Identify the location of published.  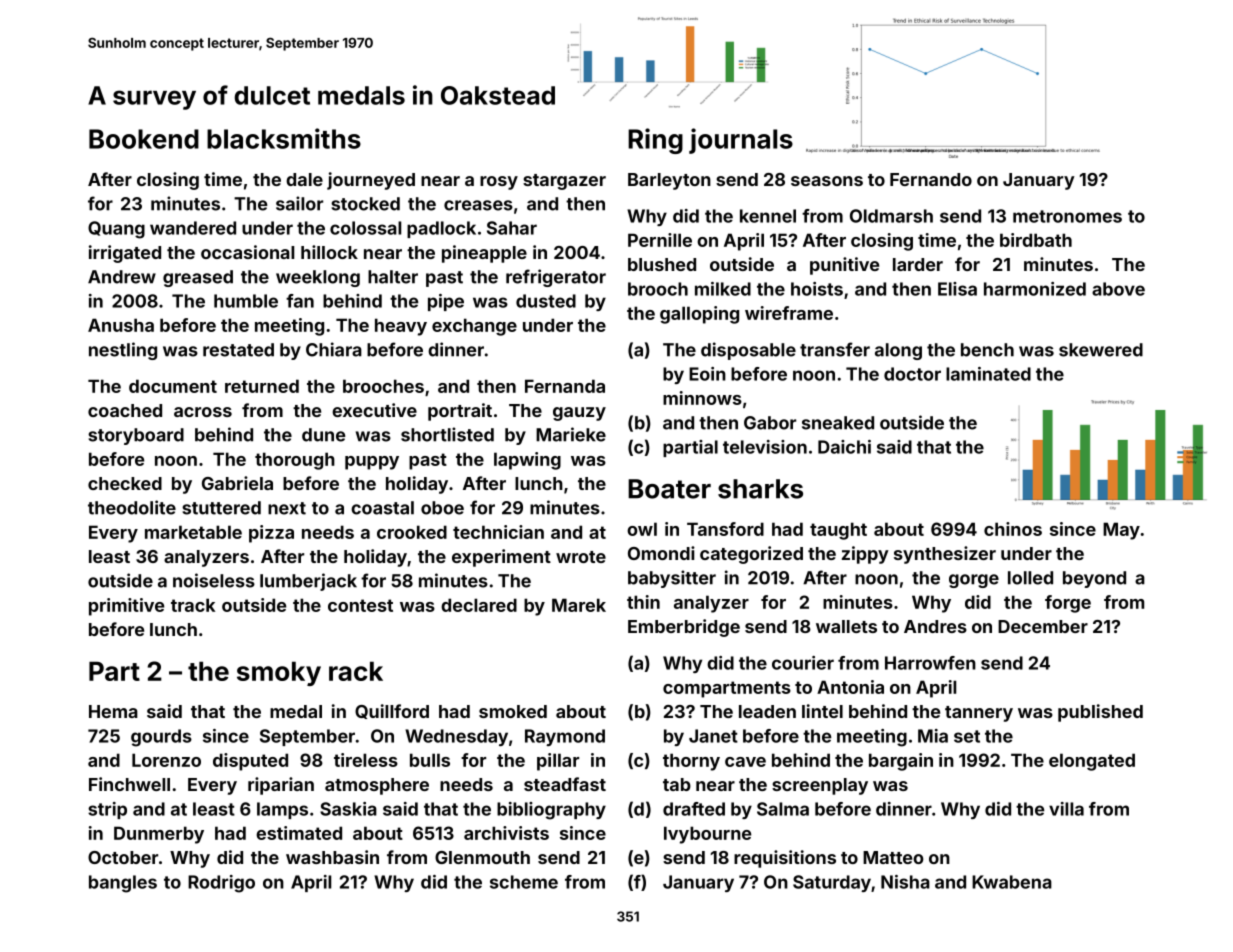
(1100, 713).
